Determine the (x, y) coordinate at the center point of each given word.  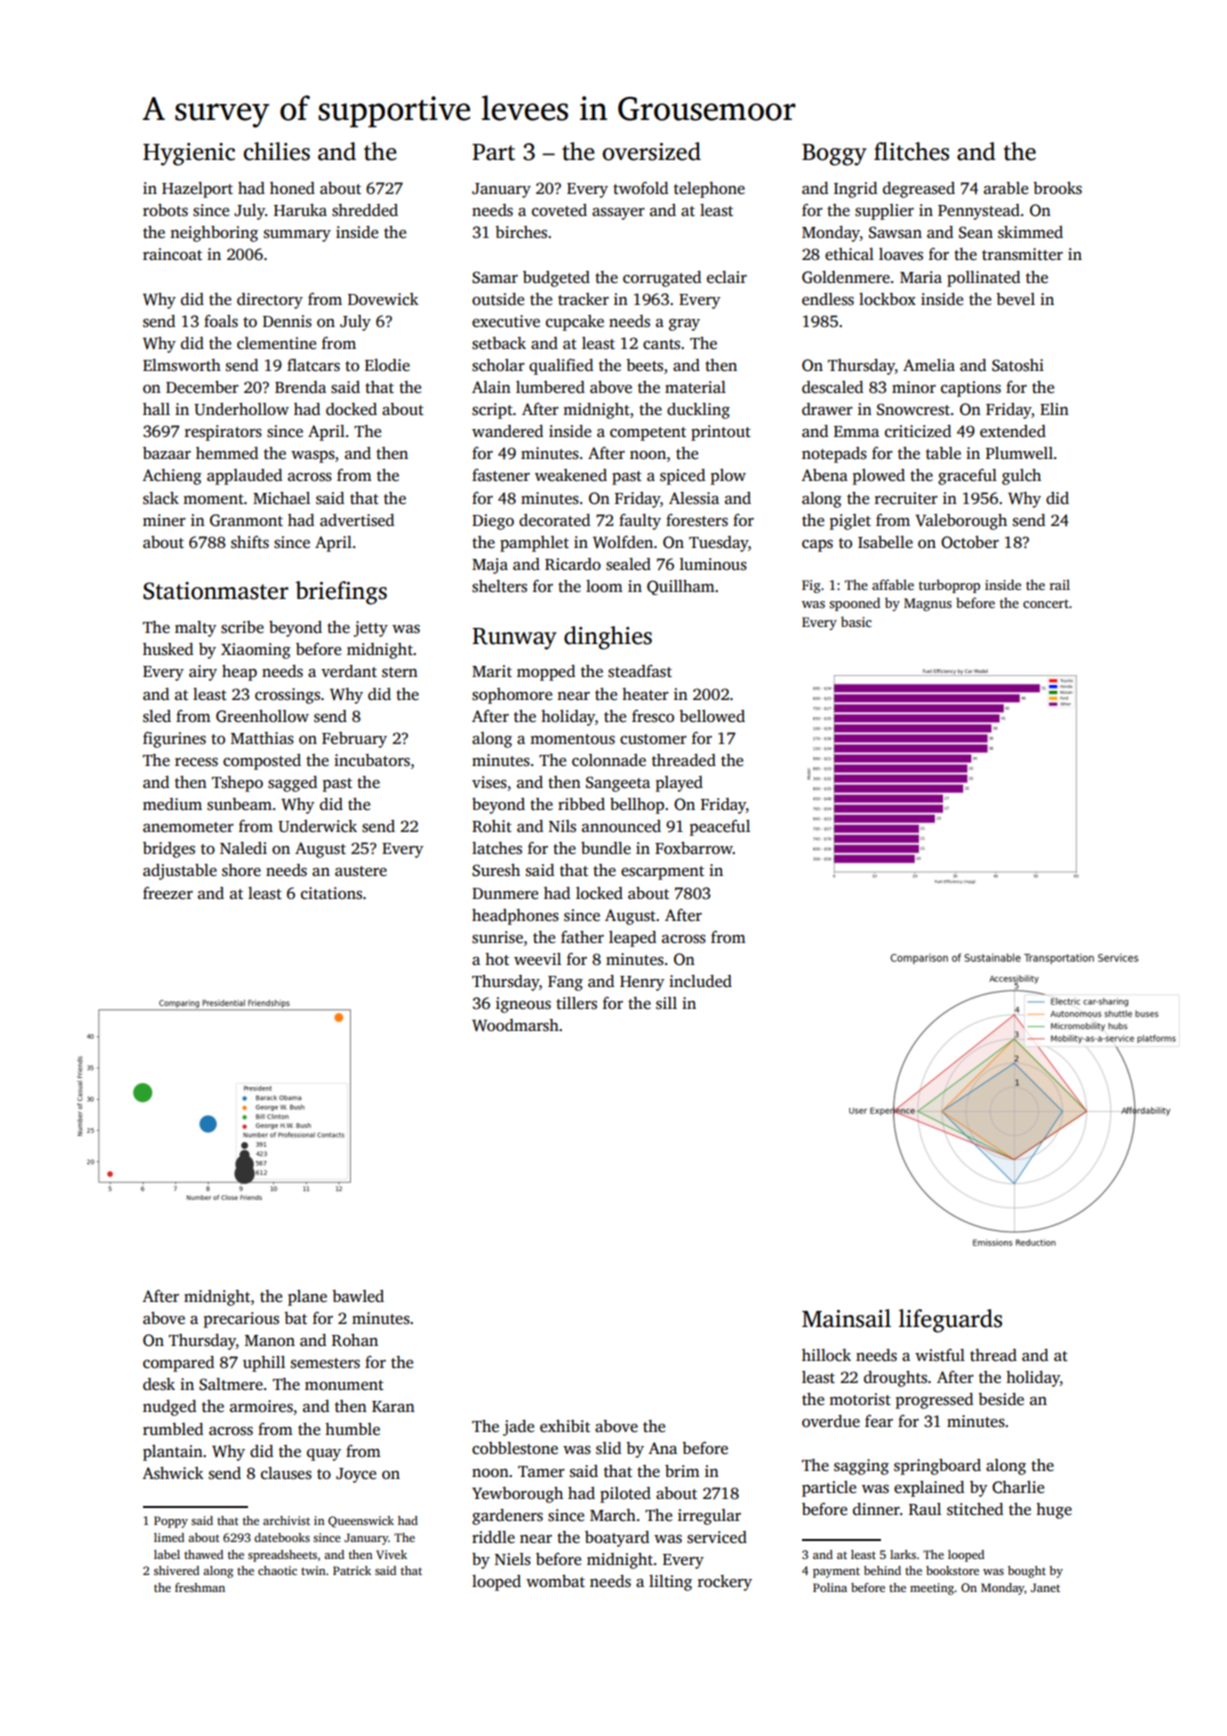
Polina (830, 1587)
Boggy (834, 155)
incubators (372, 760)
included (700, 981)
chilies (276, 151)
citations (331, 893)
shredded (365, 210)
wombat (555, 1581)
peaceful (720, 828)
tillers (576, 1003)
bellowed (712, 716)
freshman (200, 1587)
